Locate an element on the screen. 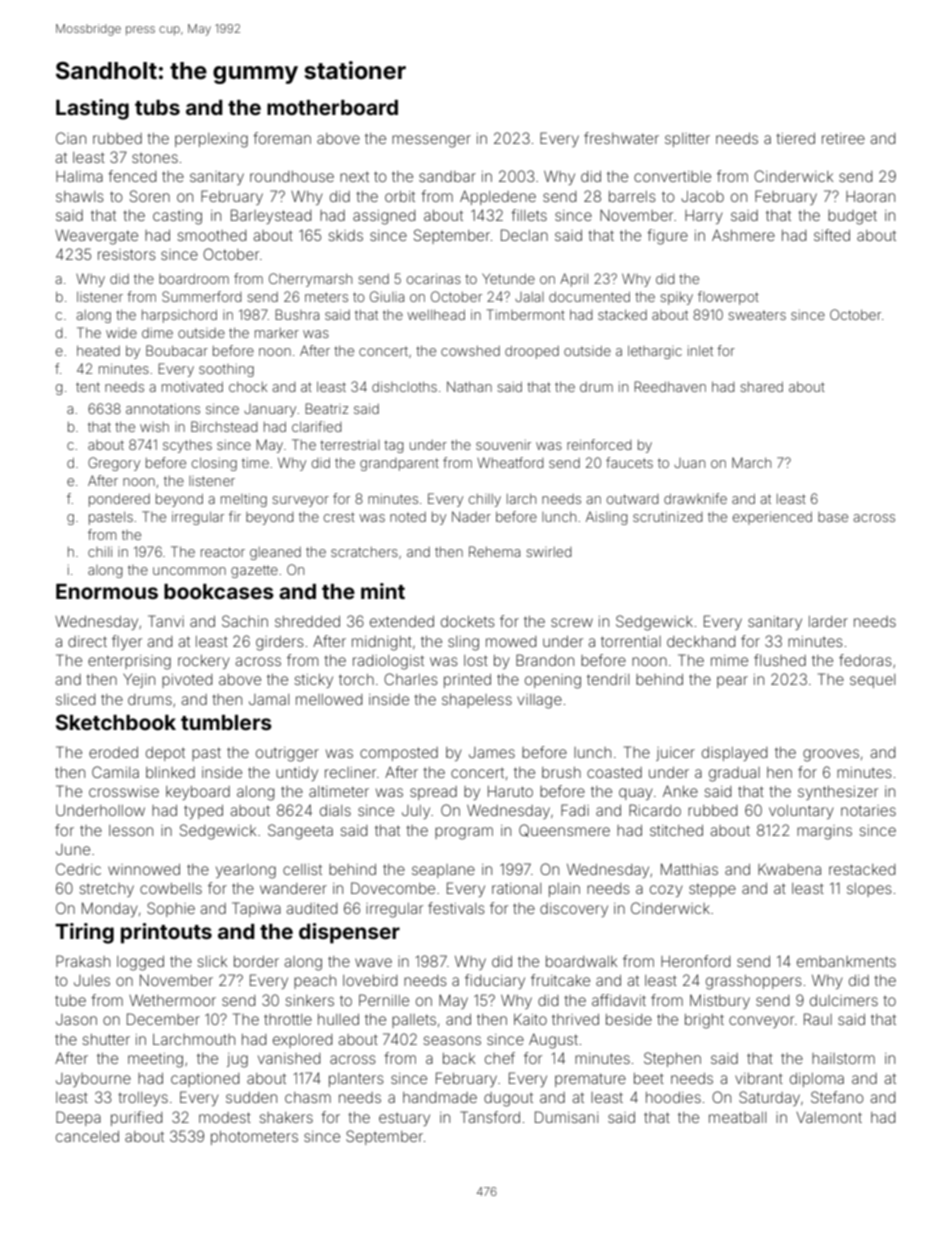 This screenshot has width=952, height=1233. festivals is located at coordinates (456, 908).
